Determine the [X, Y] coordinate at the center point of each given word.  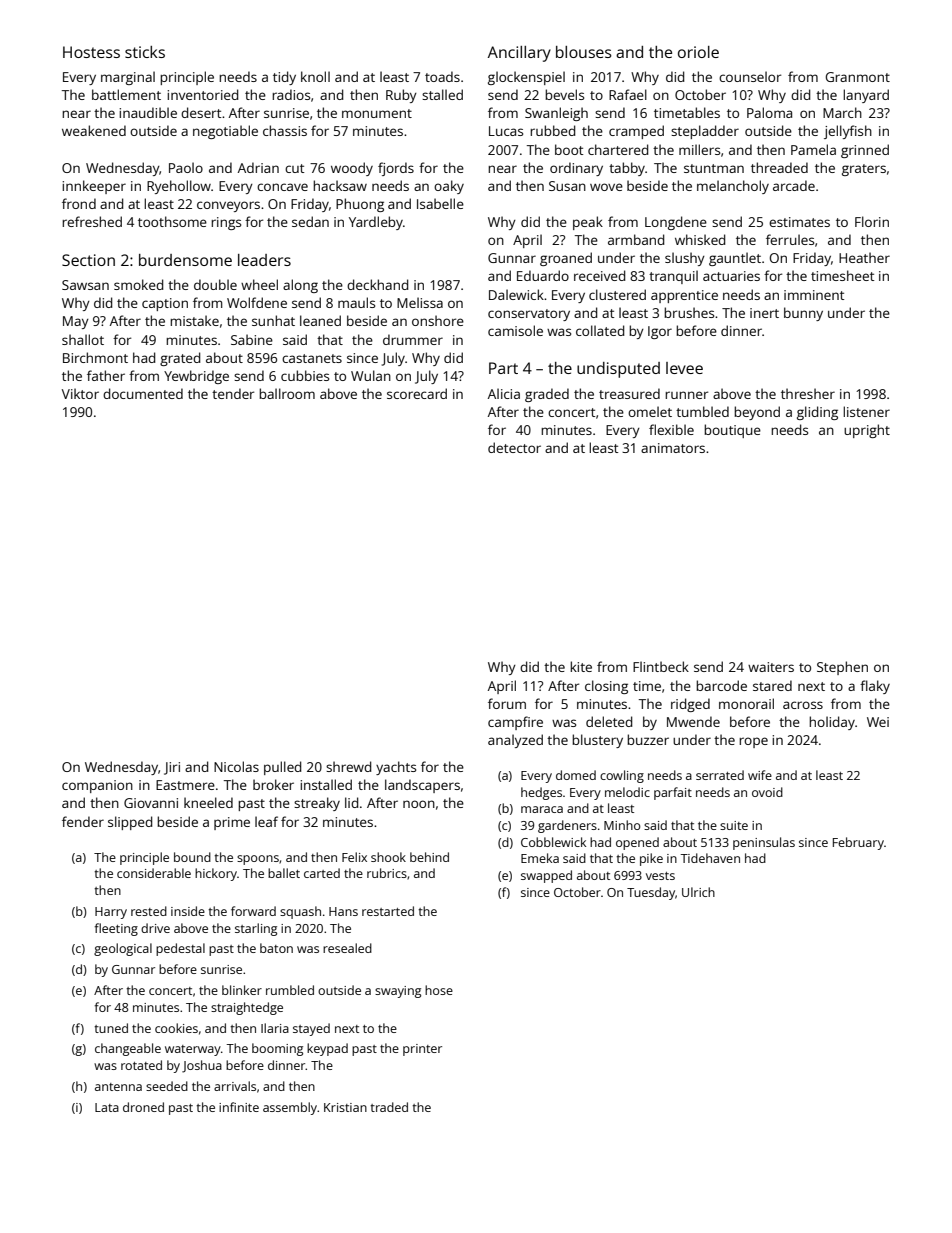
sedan [310, 221]
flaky [875, 687]
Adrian [258, 167]
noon [419, 804]
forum [507, 703]
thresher [808, 393]
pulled [282, 768]
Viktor [80, 393]
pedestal [180, 949]
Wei [878, 722]
